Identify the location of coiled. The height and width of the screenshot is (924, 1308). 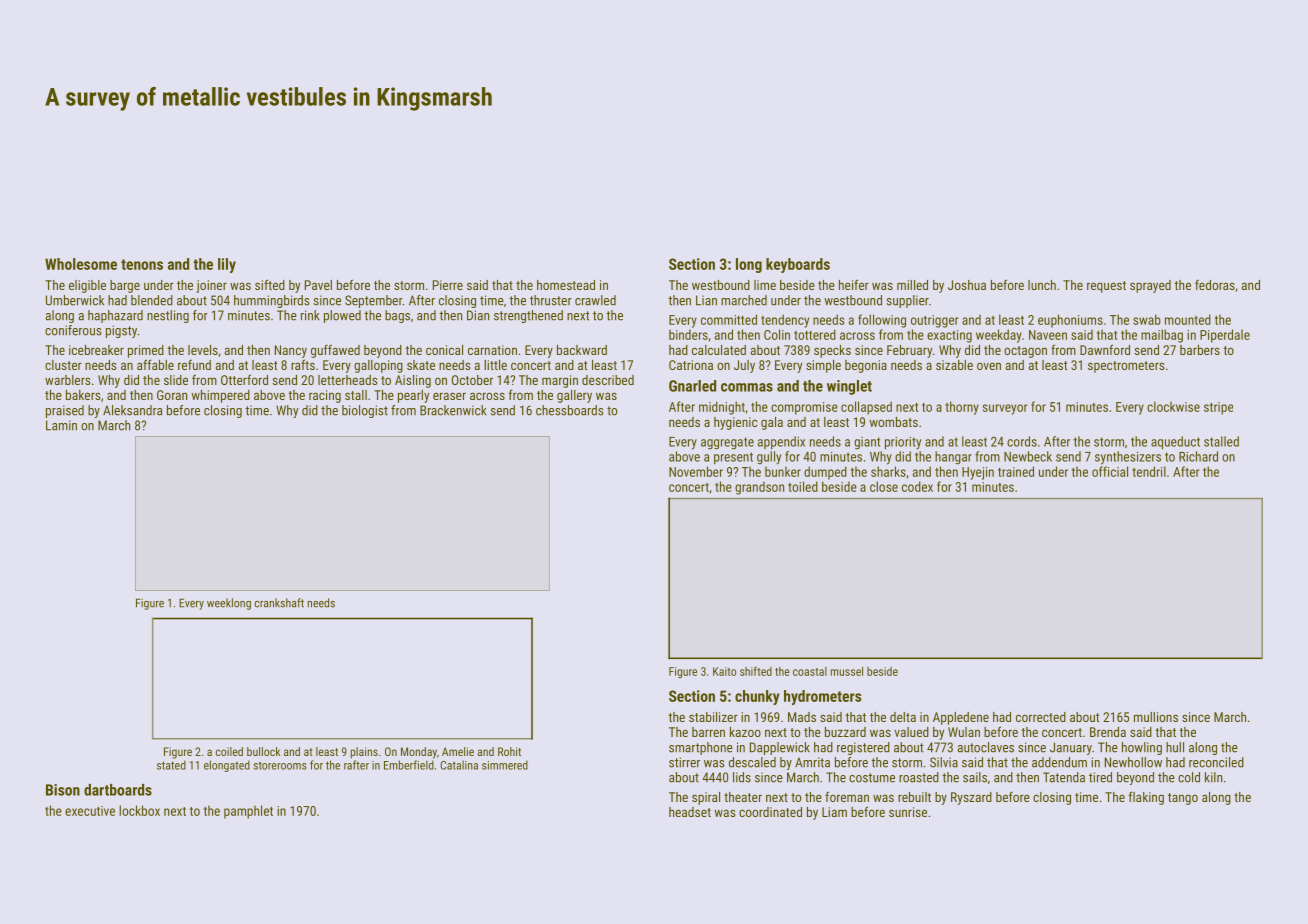
(229, 751).
